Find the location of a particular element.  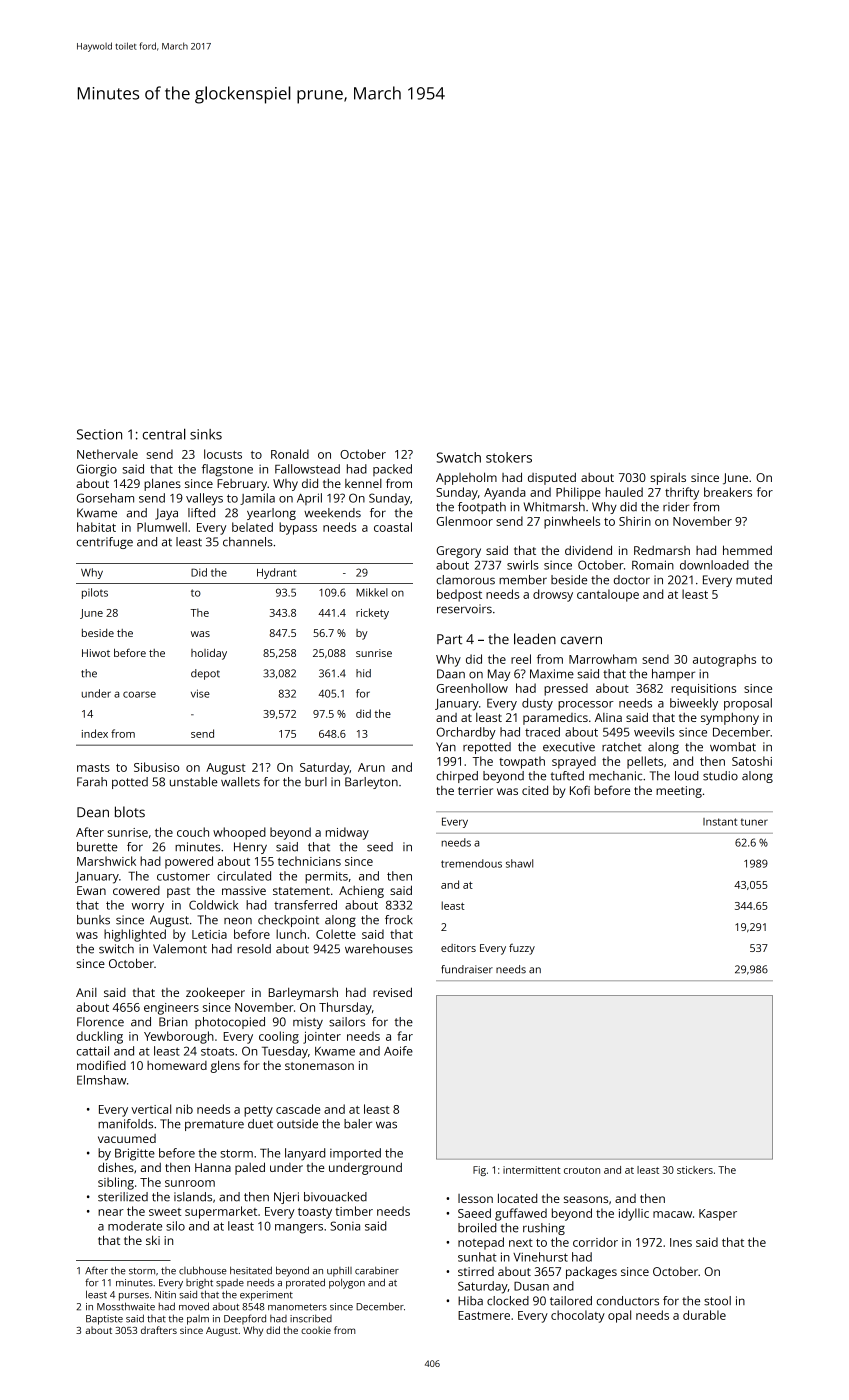

packed is located at coordinates (392, 470).
